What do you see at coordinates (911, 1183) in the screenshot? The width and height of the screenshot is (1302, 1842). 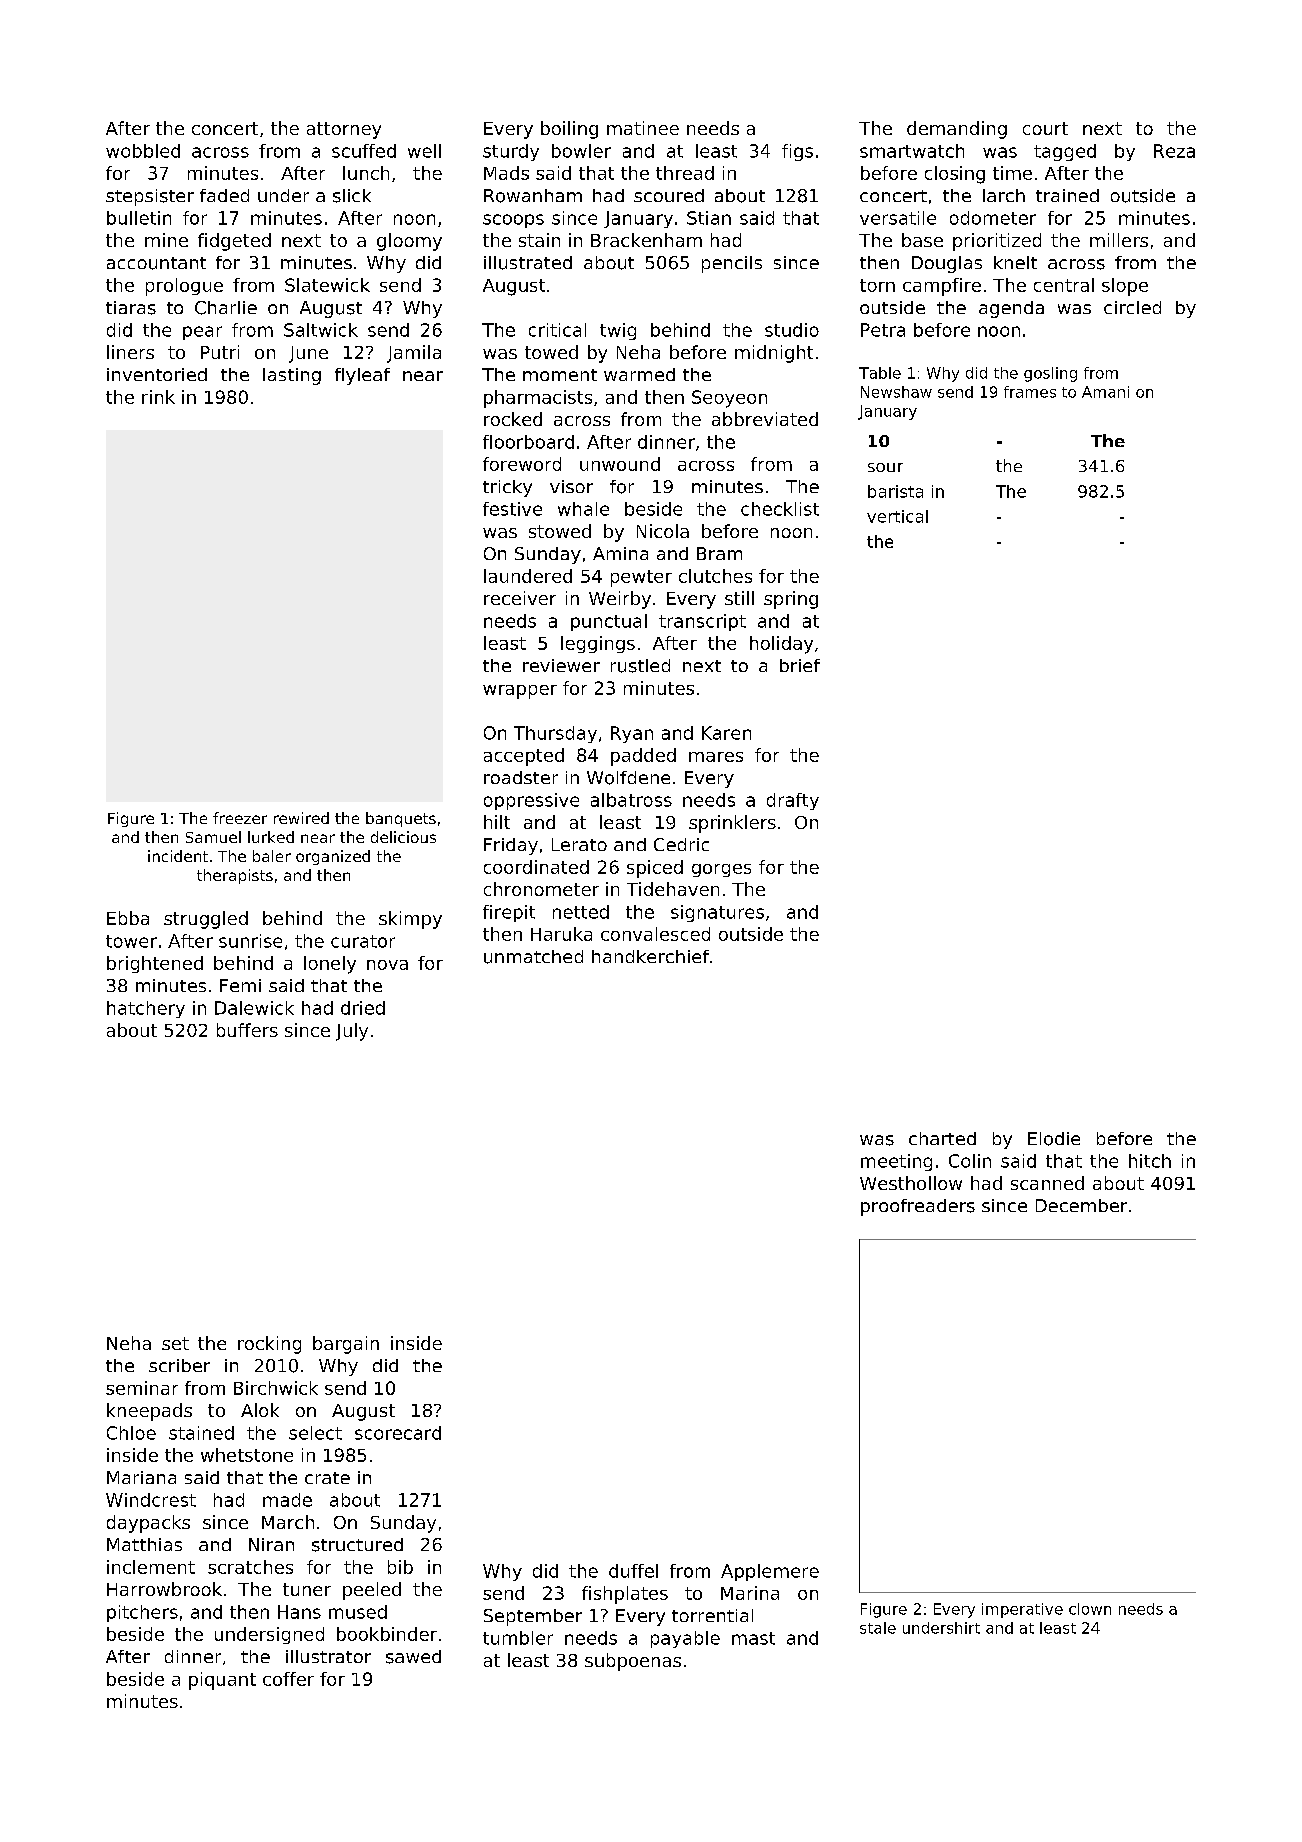 I see `Westhollow` at bounding box center [911, 1183].
